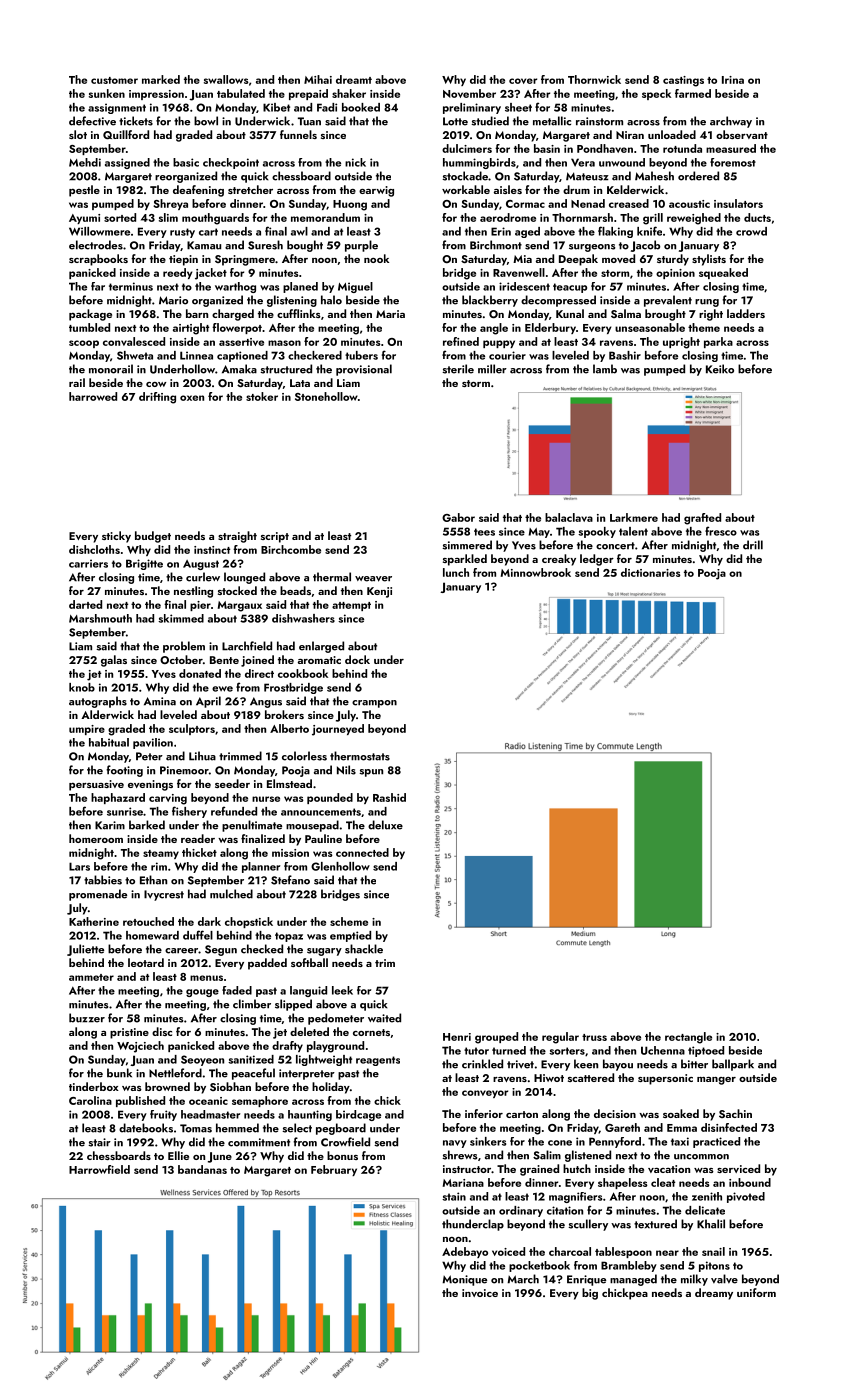 This image has width=849, height=1400. What do you see at coordinates (325, 217) in the image?
I see `memorandum` at bounding box center [325, 217].
